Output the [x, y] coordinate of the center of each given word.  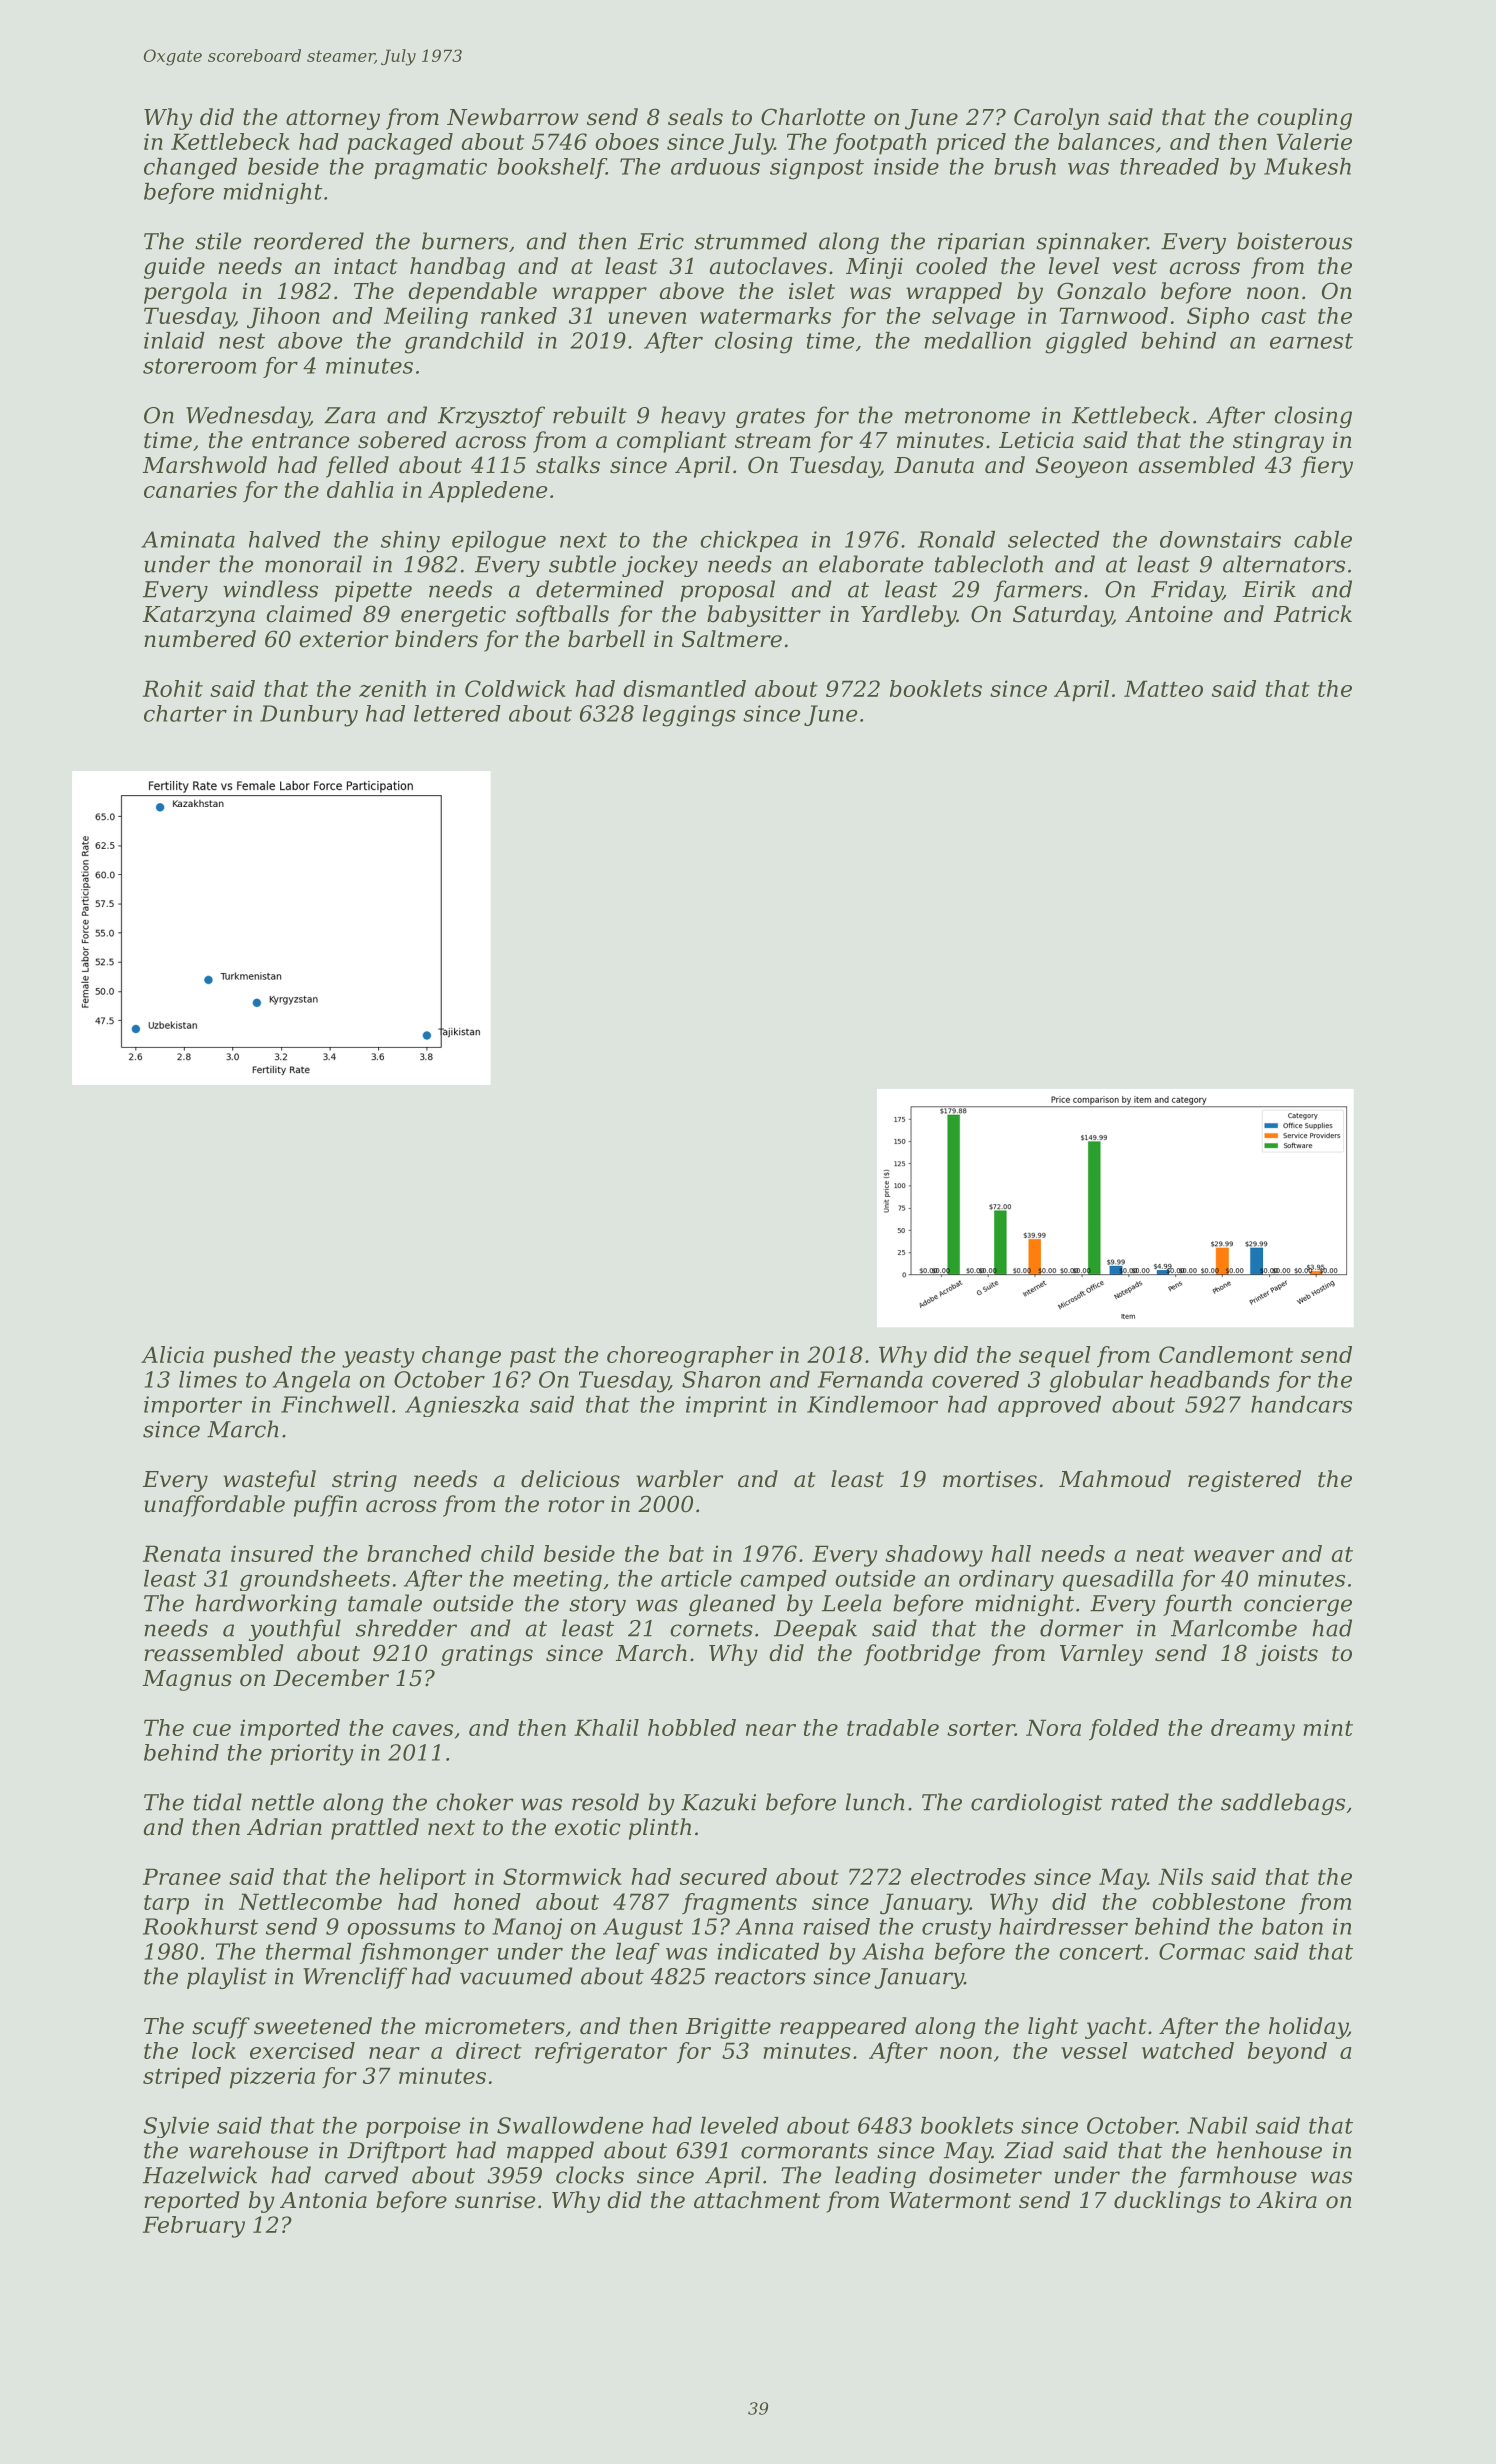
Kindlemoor [872, 1404]
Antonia [323, 2200]
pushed [252, 1357]
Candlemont [1226, 1354]
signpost [817, 169]
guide [174, 268]
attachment [757, 2200]
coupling [1304, 119]
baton [1292, 1926]
